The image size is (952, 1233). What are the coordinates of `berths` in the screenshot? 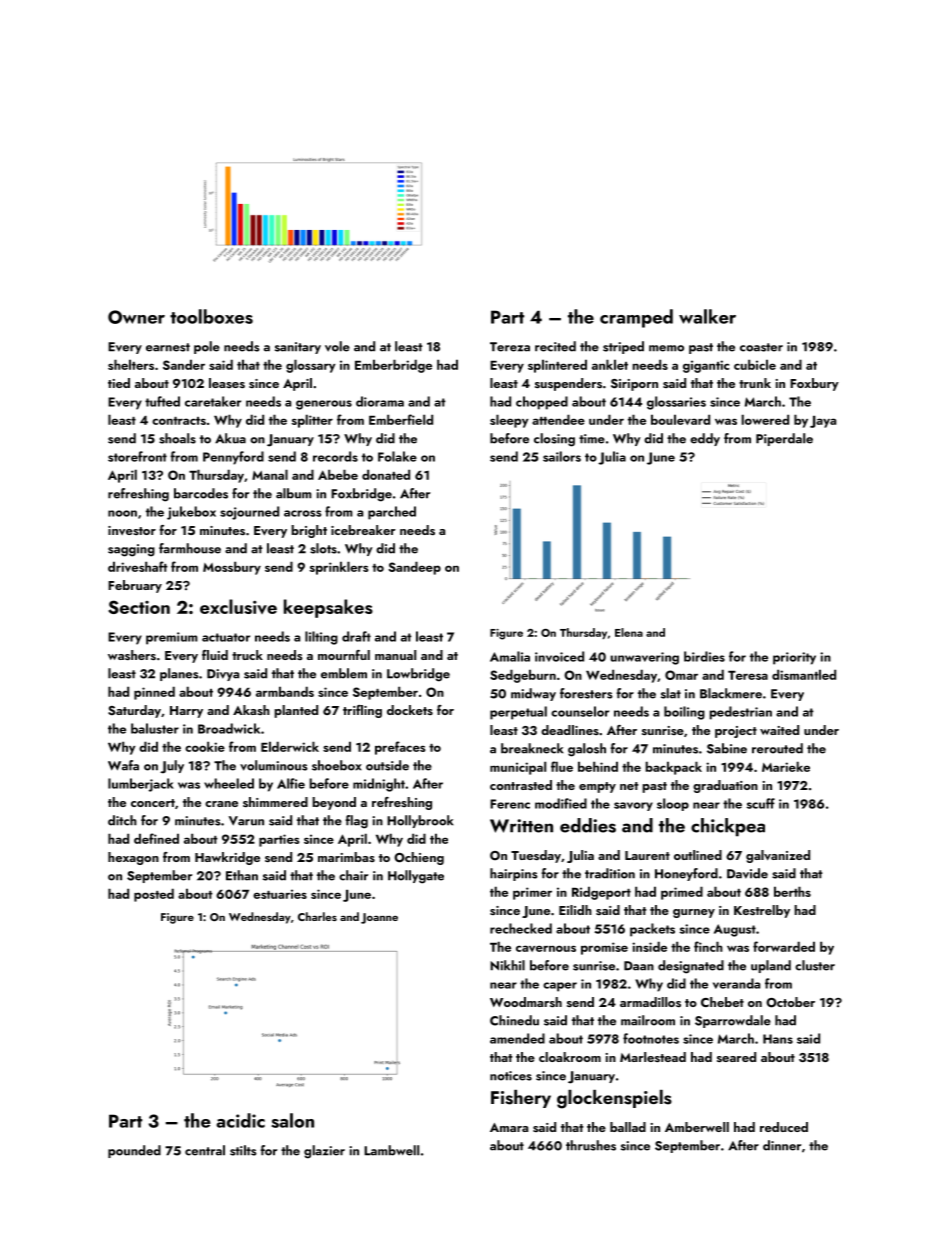 It's located at (792, 891).
